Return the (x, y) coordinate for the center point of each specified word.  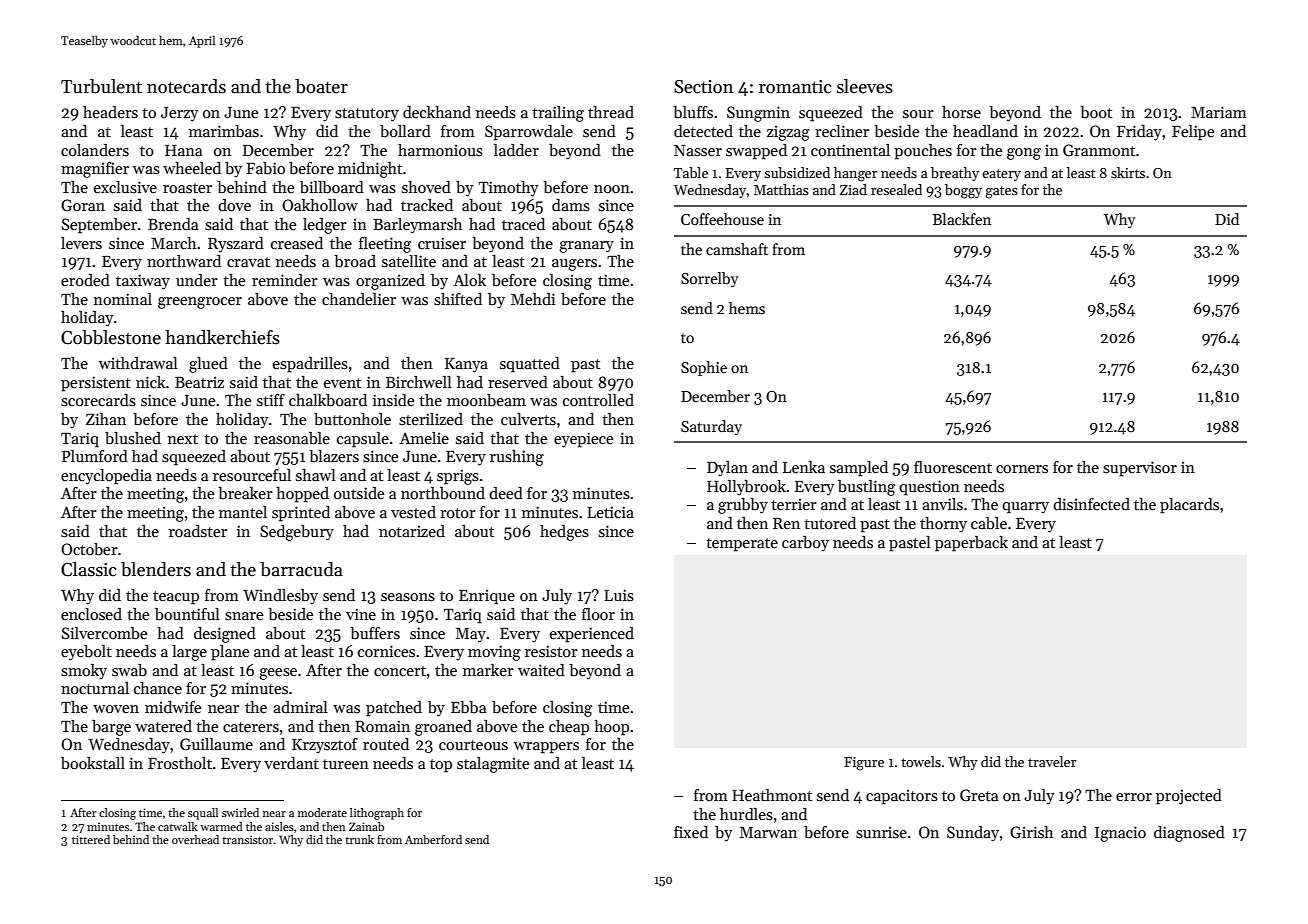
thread (611, 112)
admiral (300, 707)
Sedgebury (297, 533)
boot (1096, 112)
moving (494, 653)
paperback (971, 544)
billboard (332, 187)
